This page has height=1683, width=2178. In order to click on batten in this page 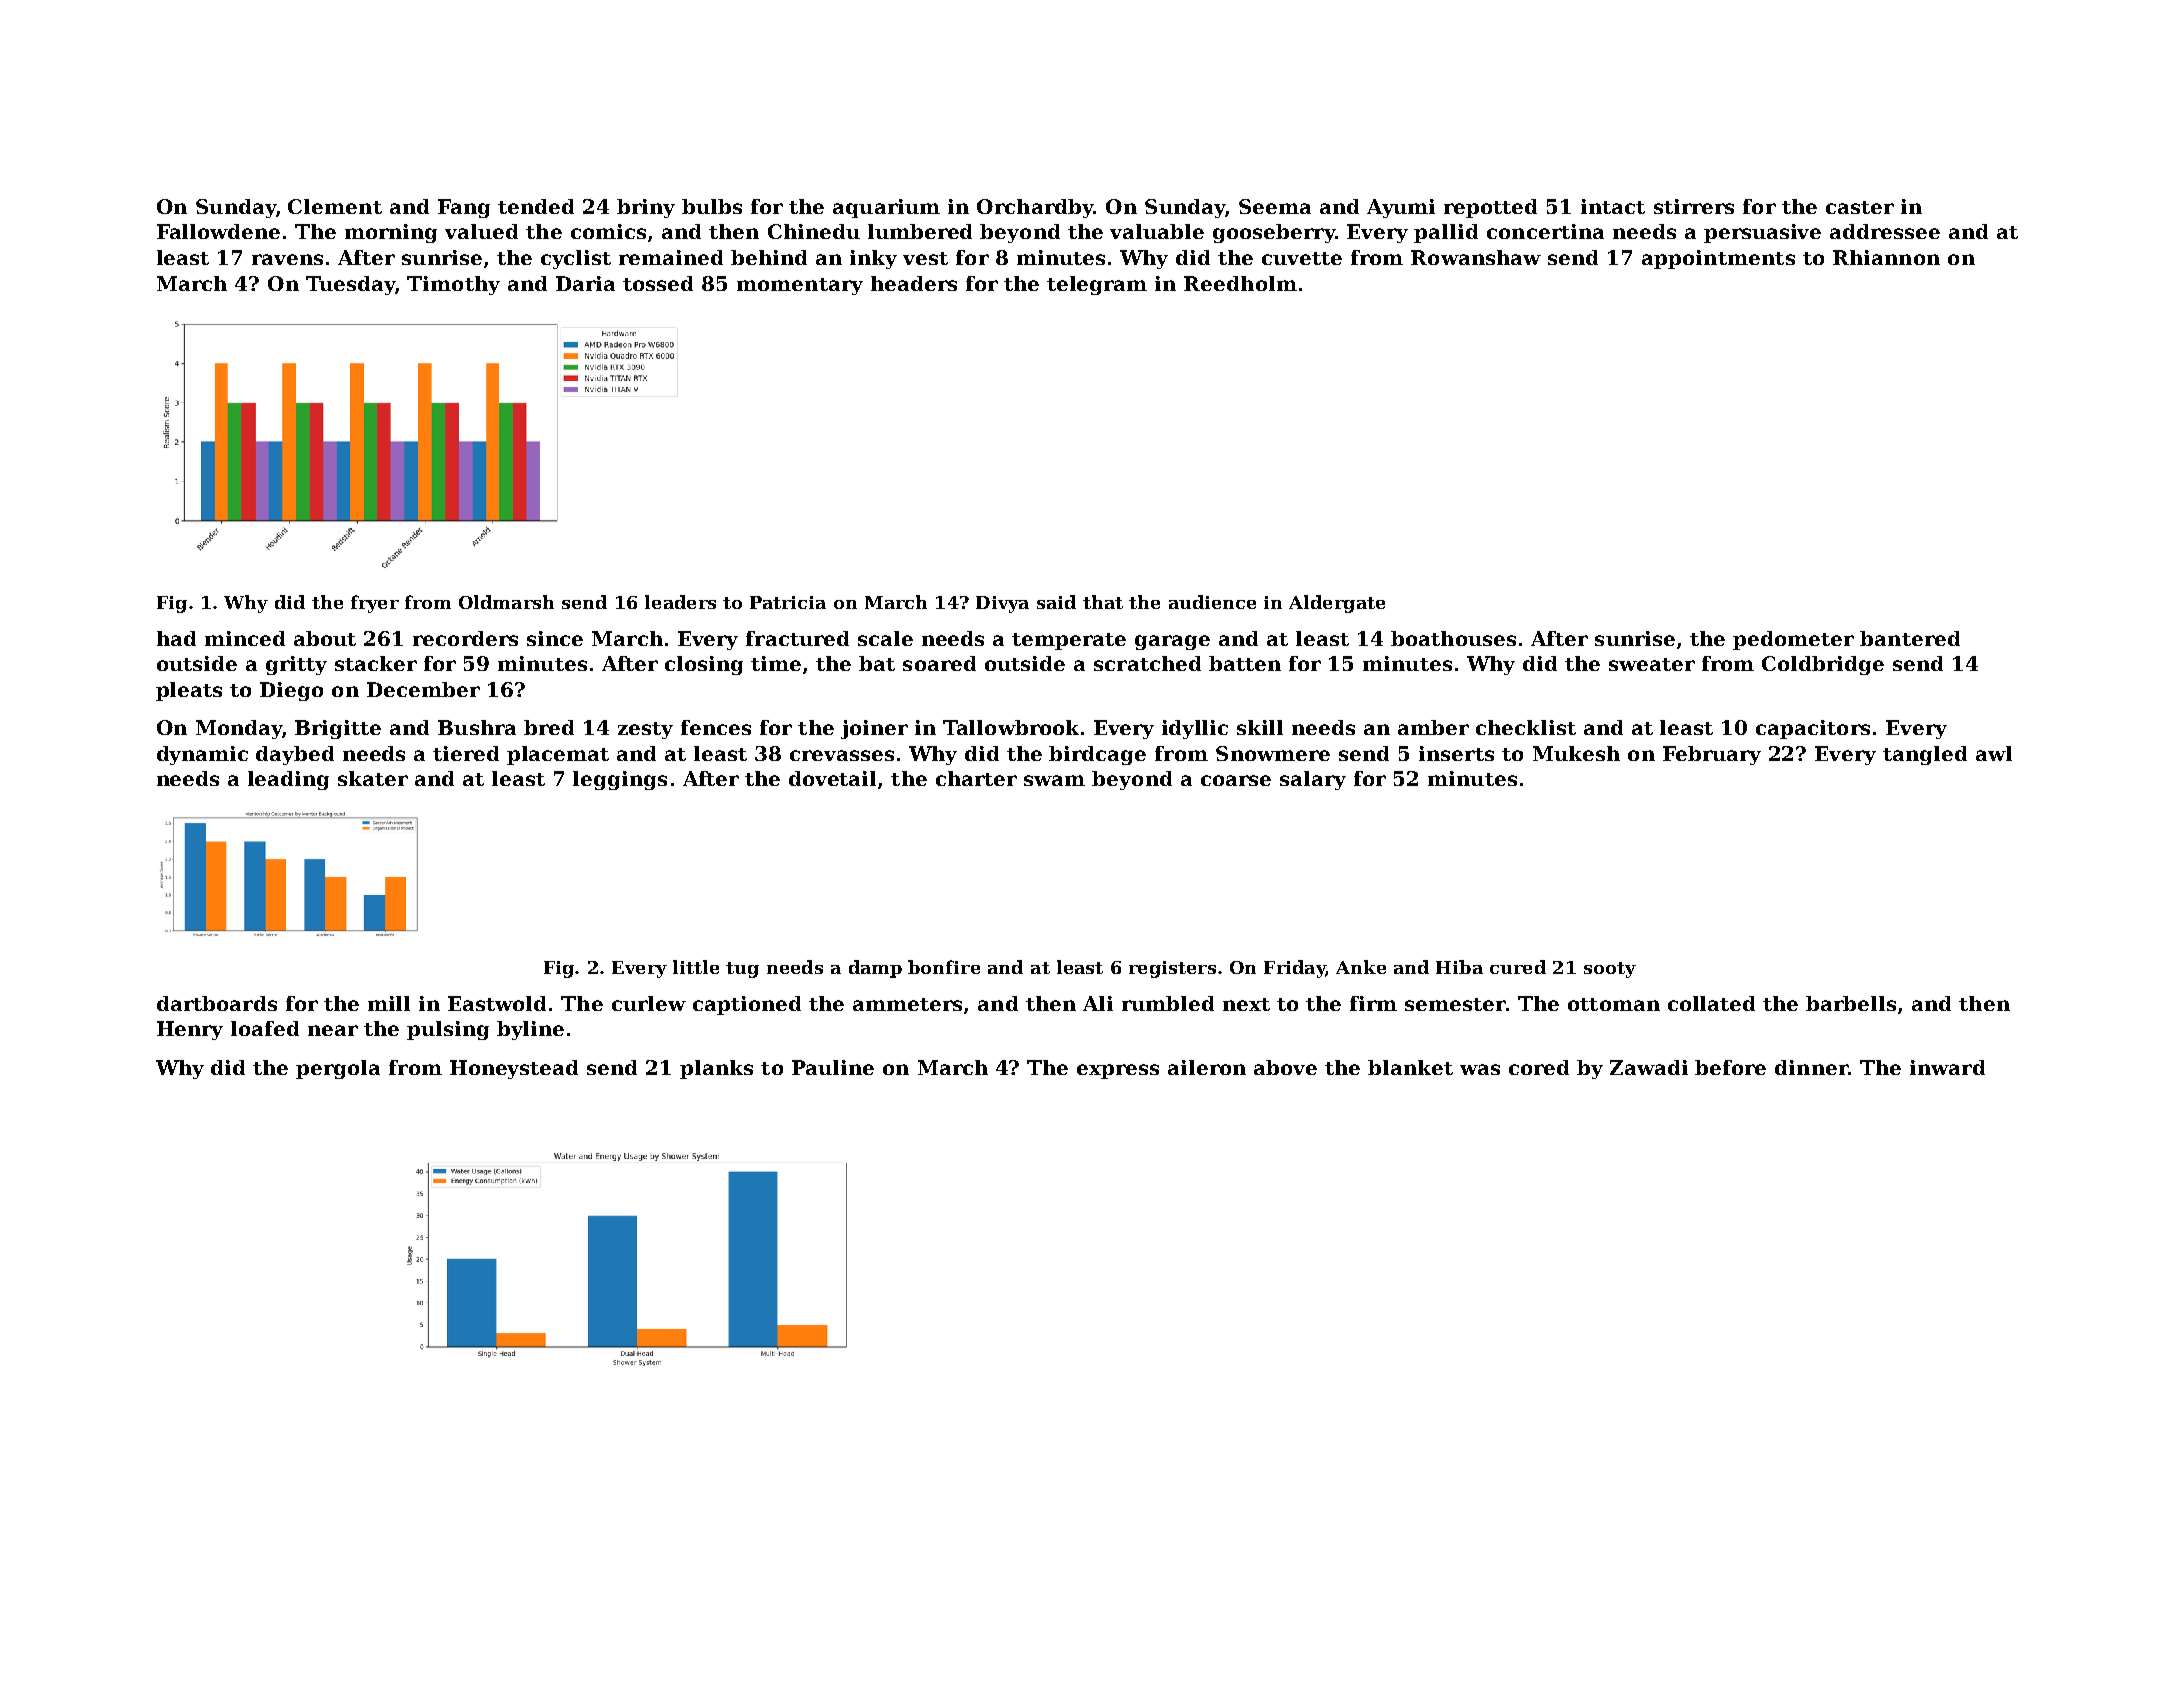, I will do `click(1245, 663)`.
